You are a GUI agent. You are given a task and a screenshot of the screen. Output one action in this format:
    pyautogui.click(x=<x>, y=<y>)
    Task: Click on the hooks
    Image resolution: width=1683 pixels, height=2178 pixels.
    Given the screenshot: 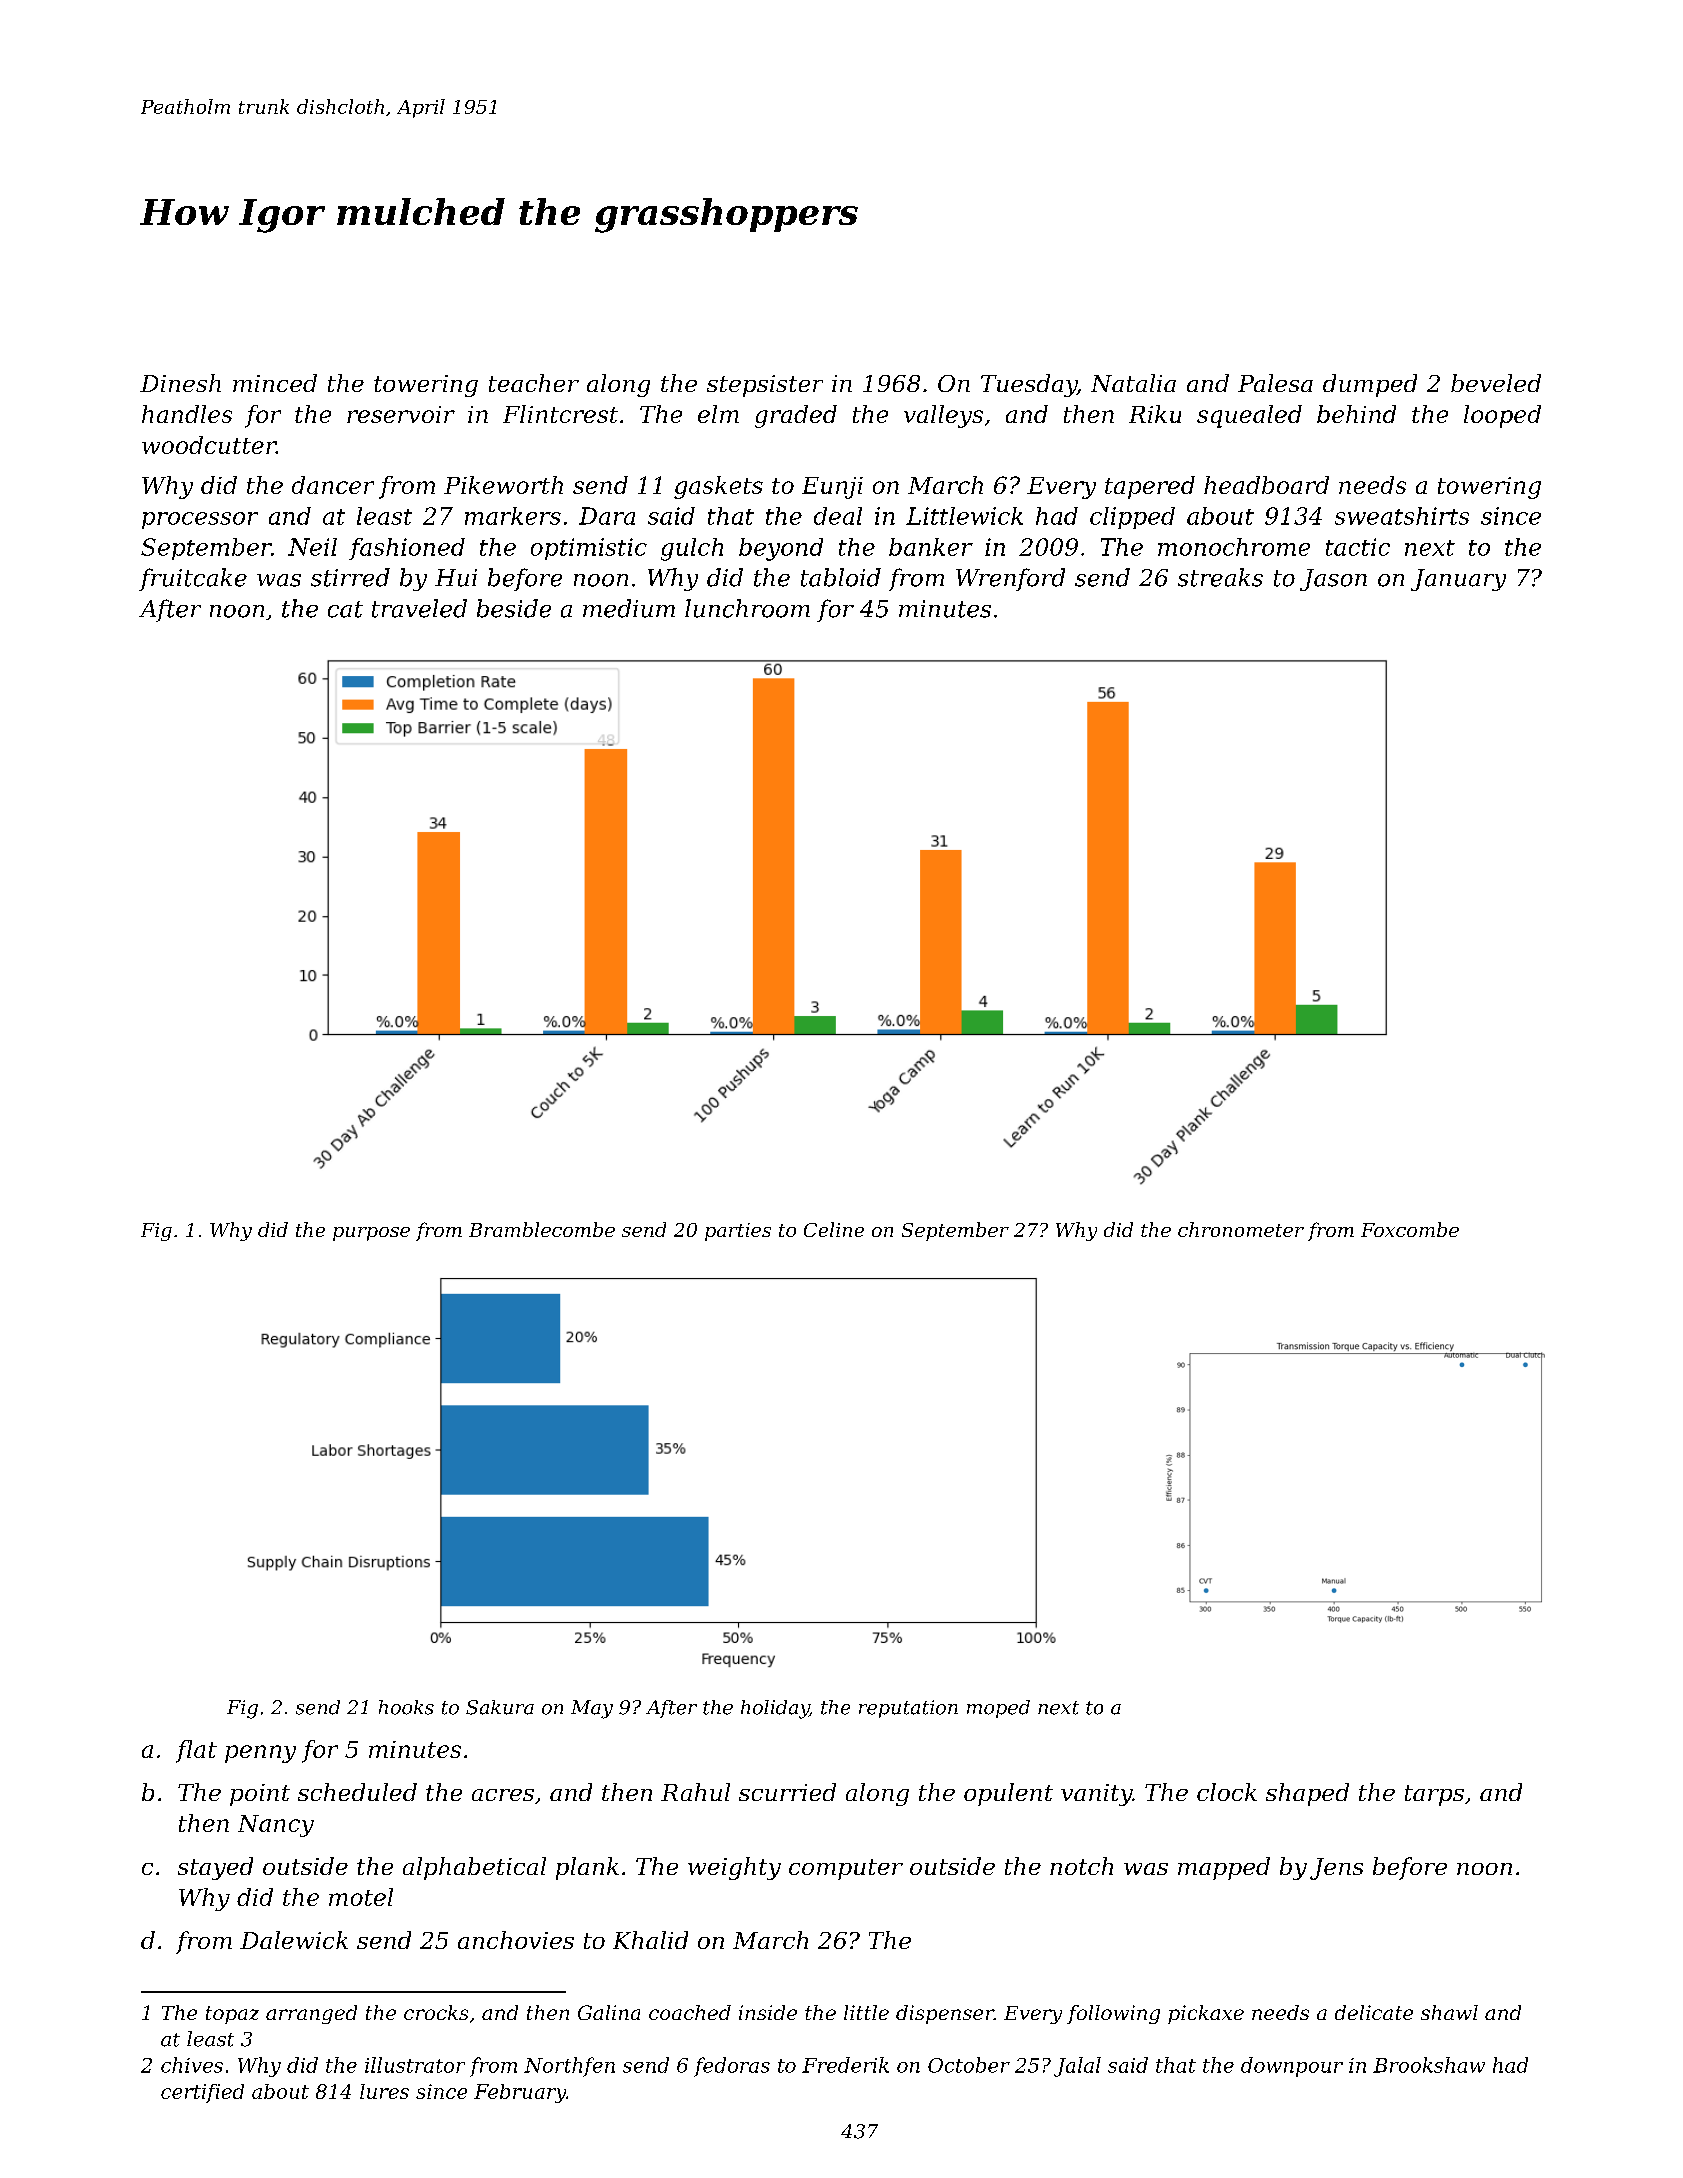 What is the action you would take?
    pyautogui.click(x=406, y=1707)
